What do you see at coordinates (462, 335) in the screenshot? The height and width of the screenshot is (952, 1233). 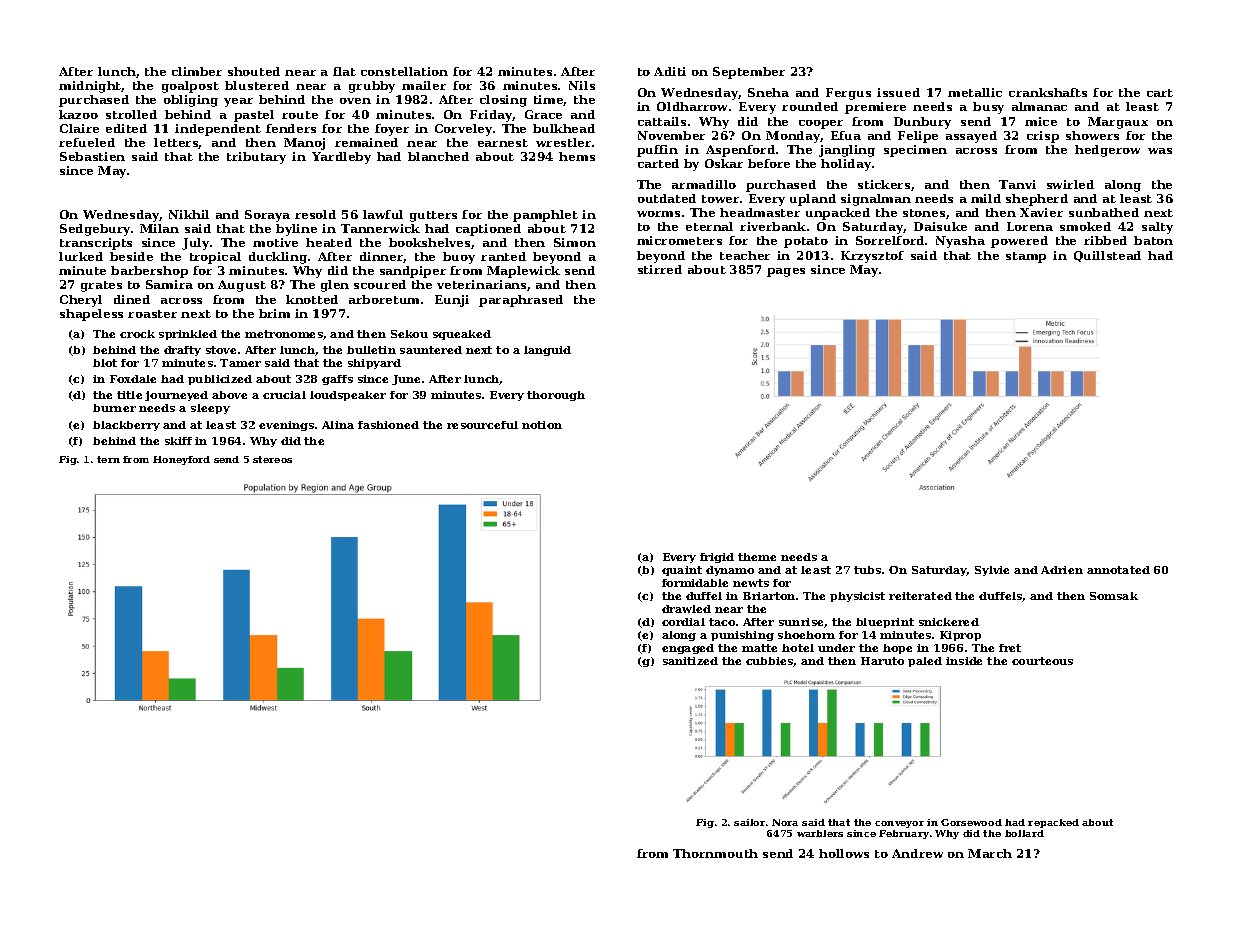 I see `squeaked` at bounding box center [462, 335].
